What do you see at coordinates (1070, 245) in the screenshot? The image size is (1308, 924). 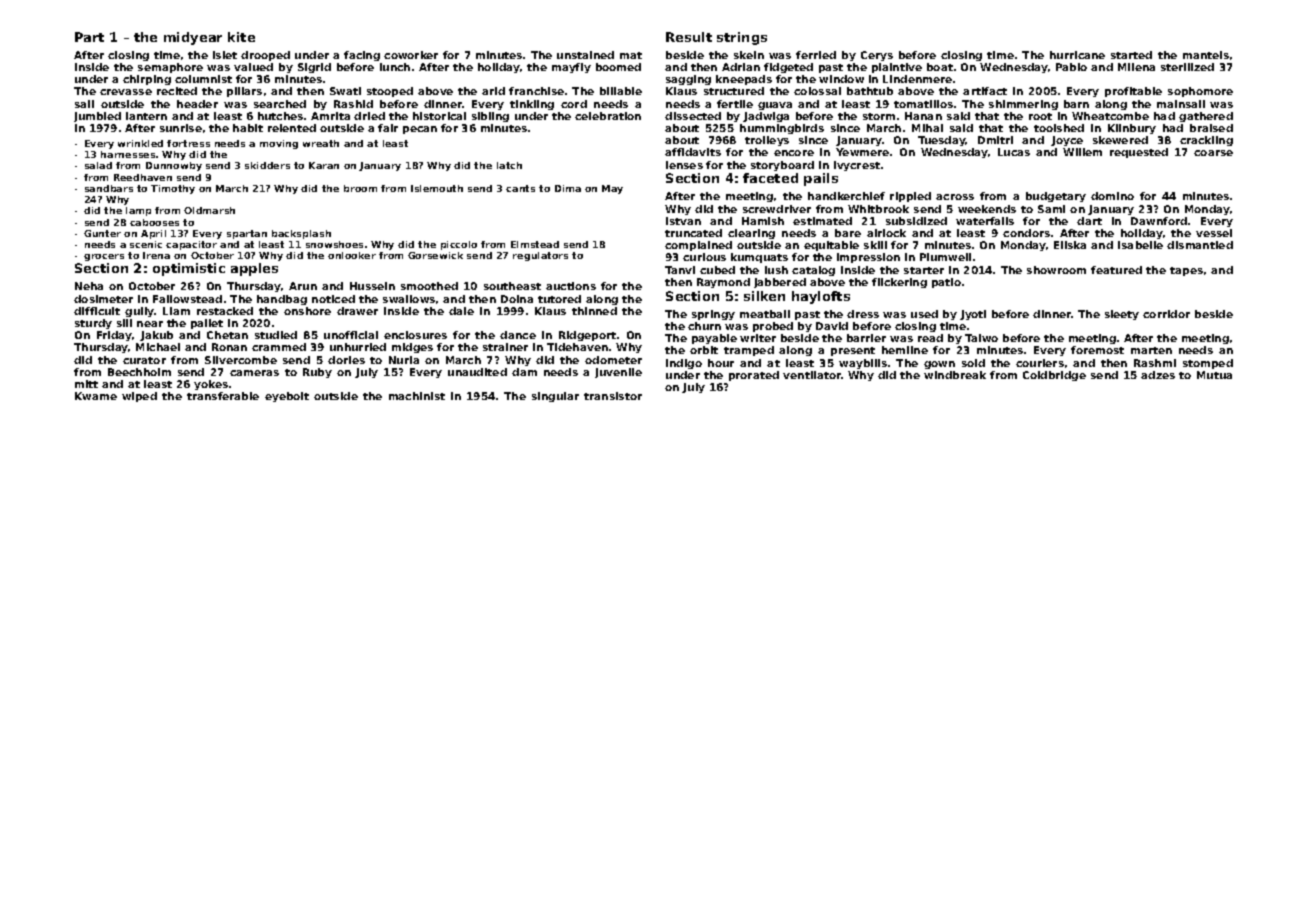 I see `Eliska` at bounding box center [1070, 245].
